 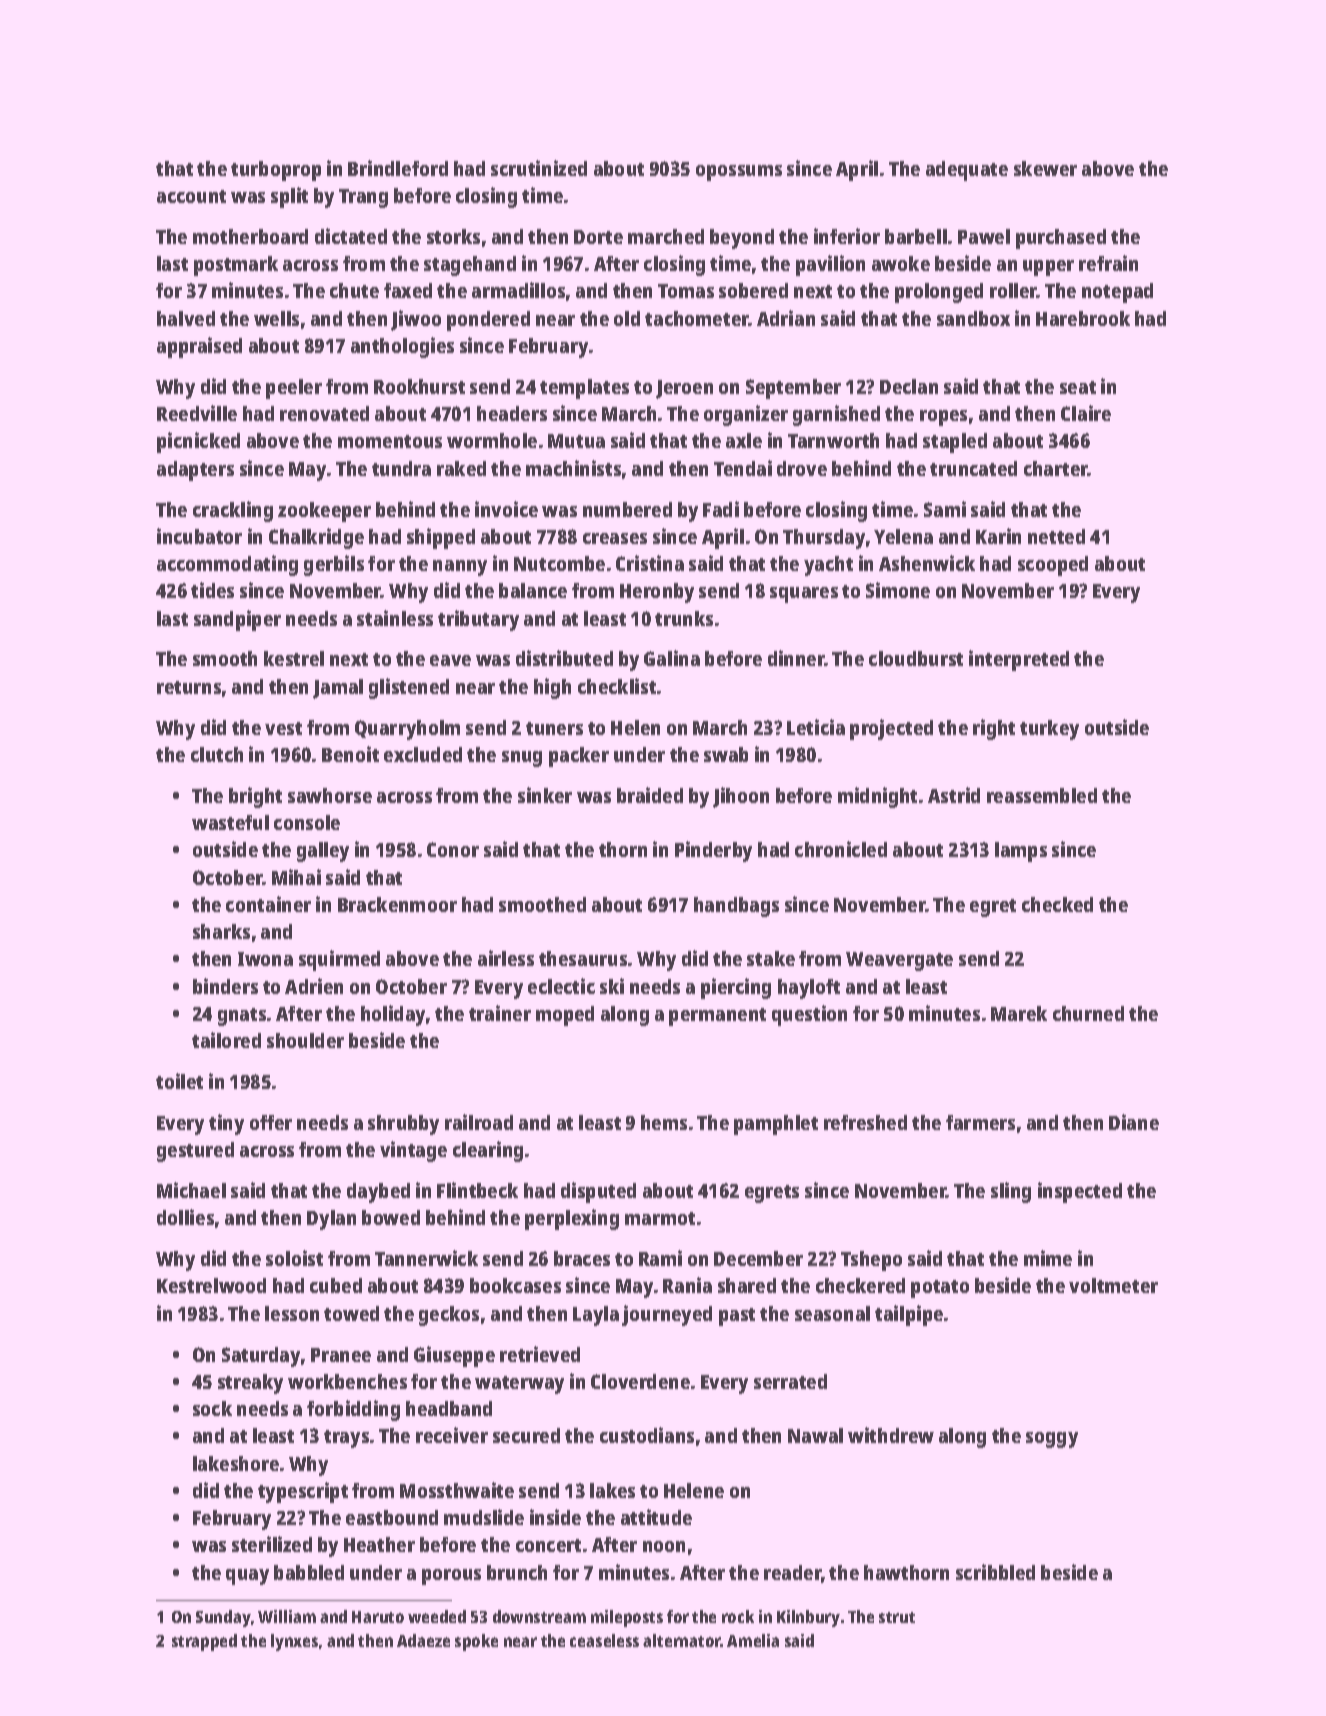 What do you see at coordinates (939, 293) in the page?
I see `prolonged` at bounding box center [939, 293].
